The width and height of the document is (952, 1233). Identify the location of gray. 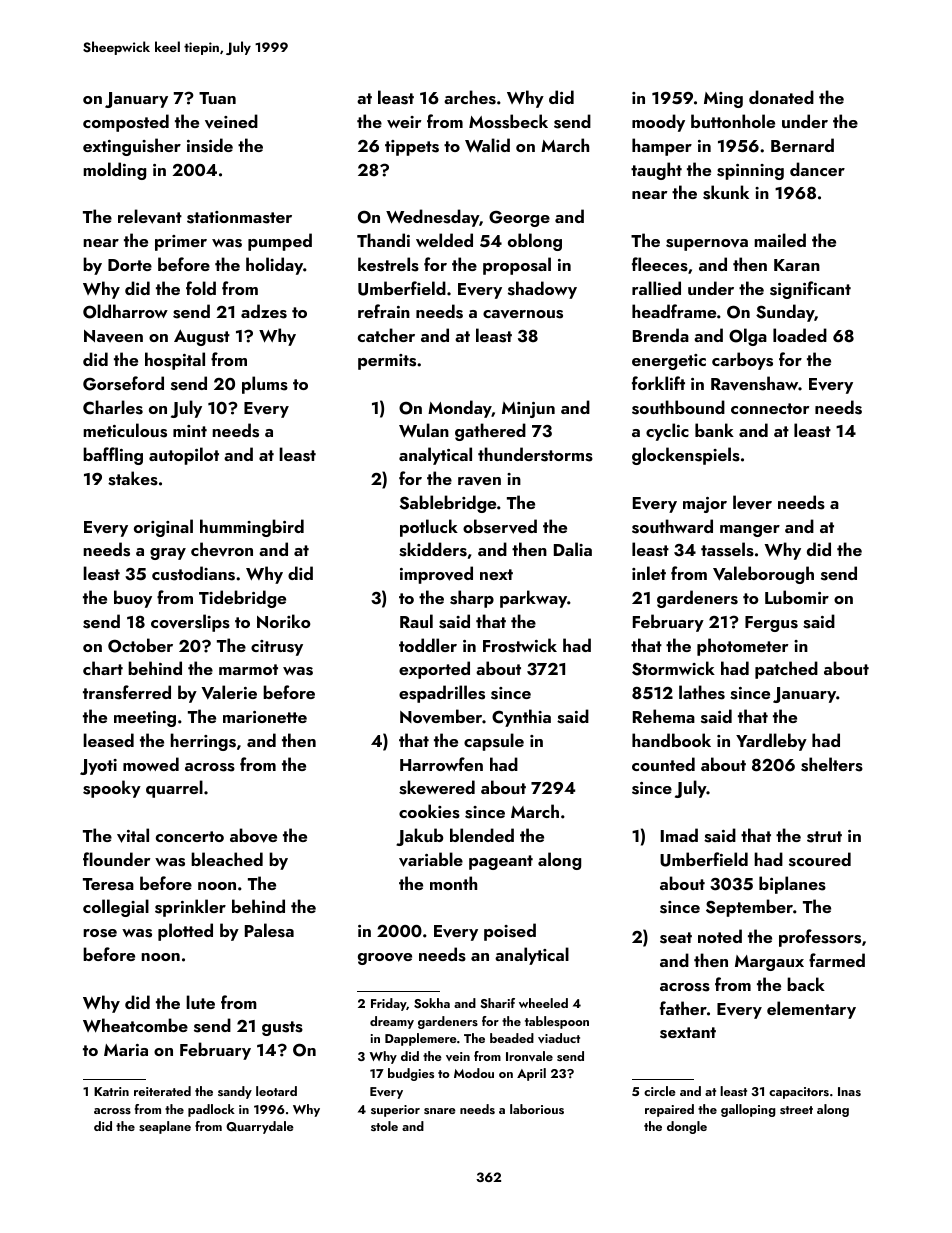
(168, 554).
